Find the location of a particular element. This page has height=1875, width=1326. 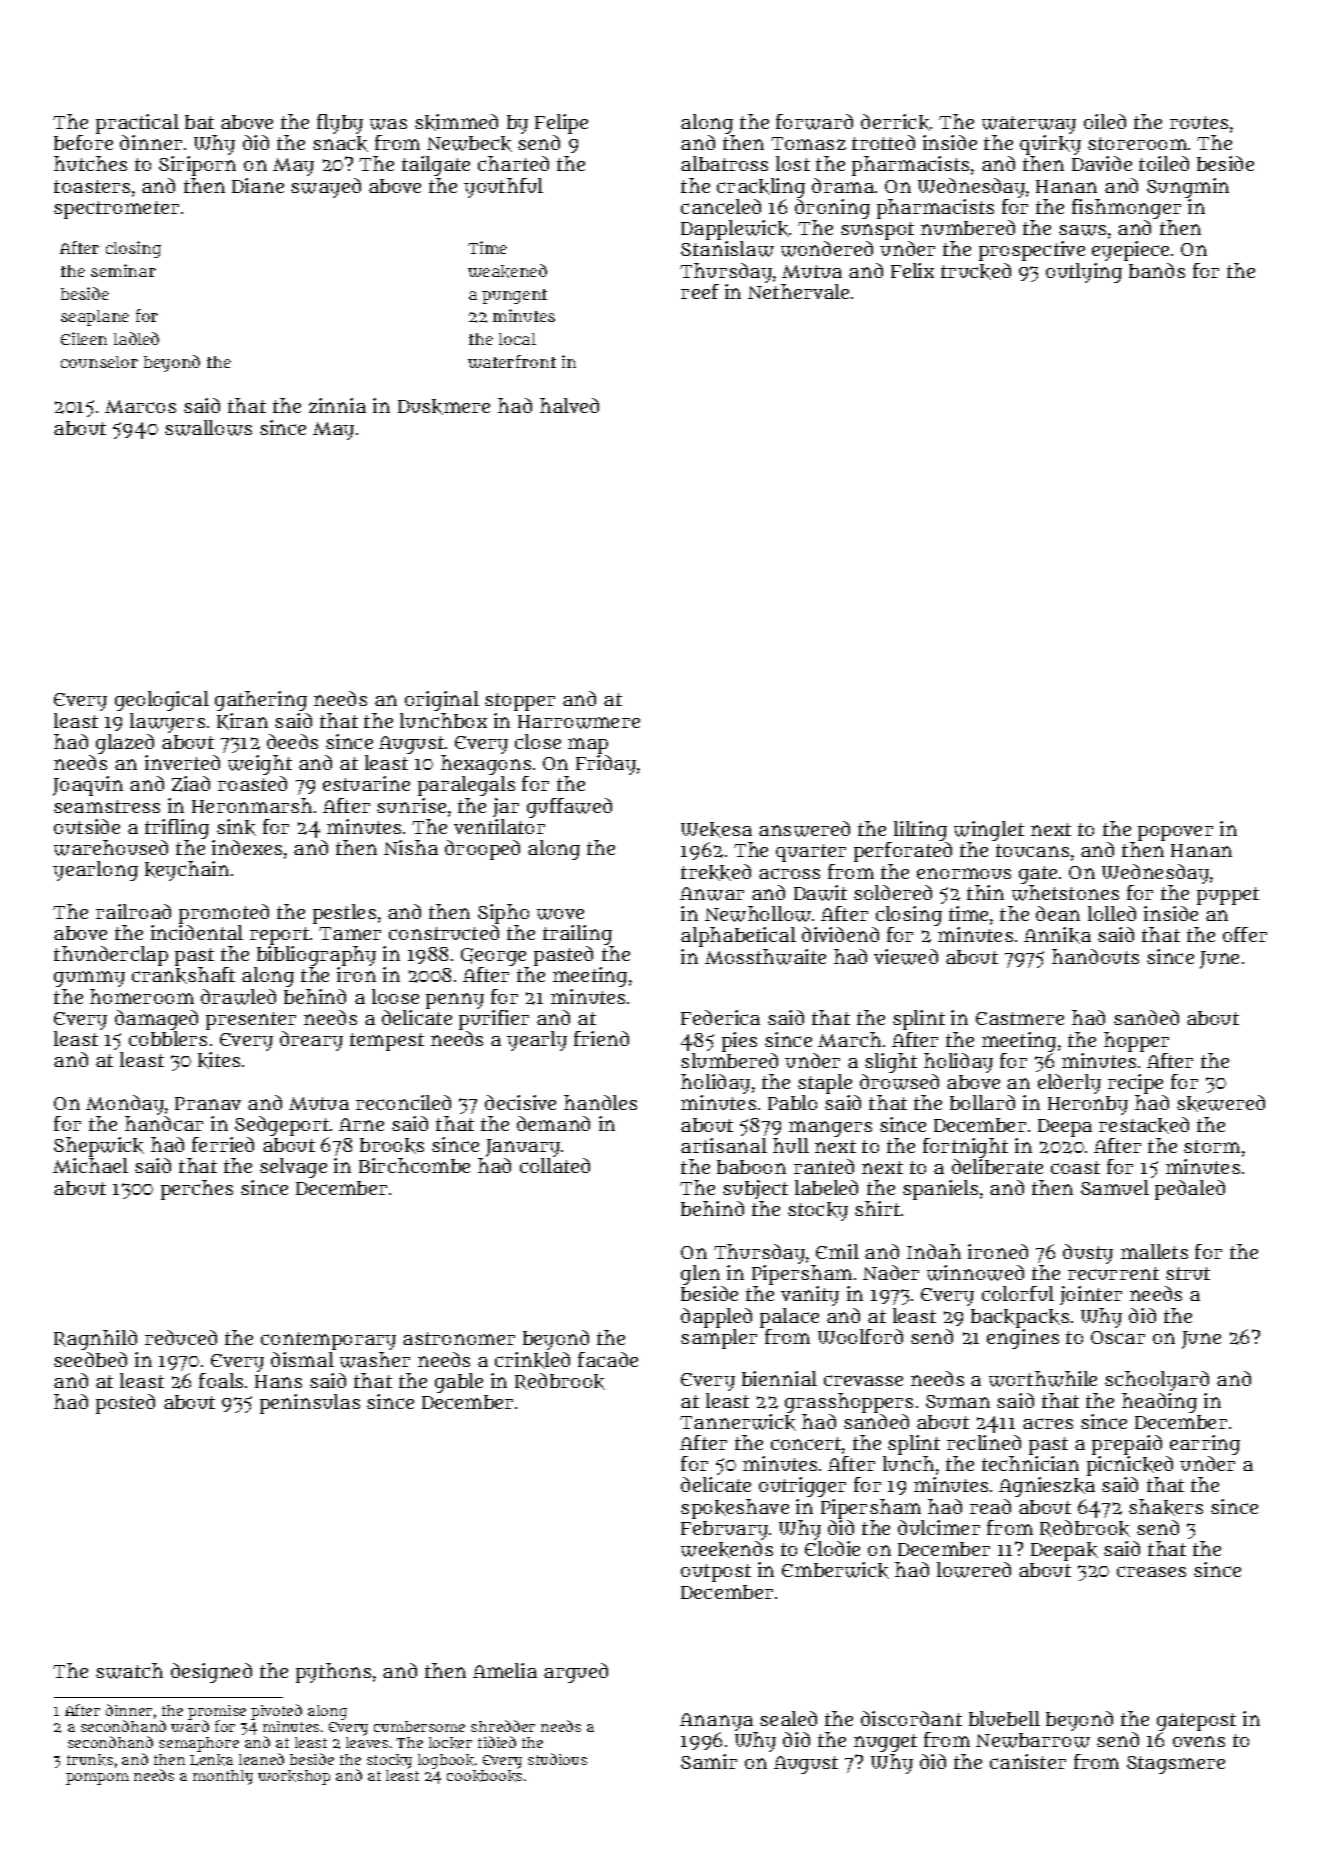

Samir is located at coordinates (709, 1761).
